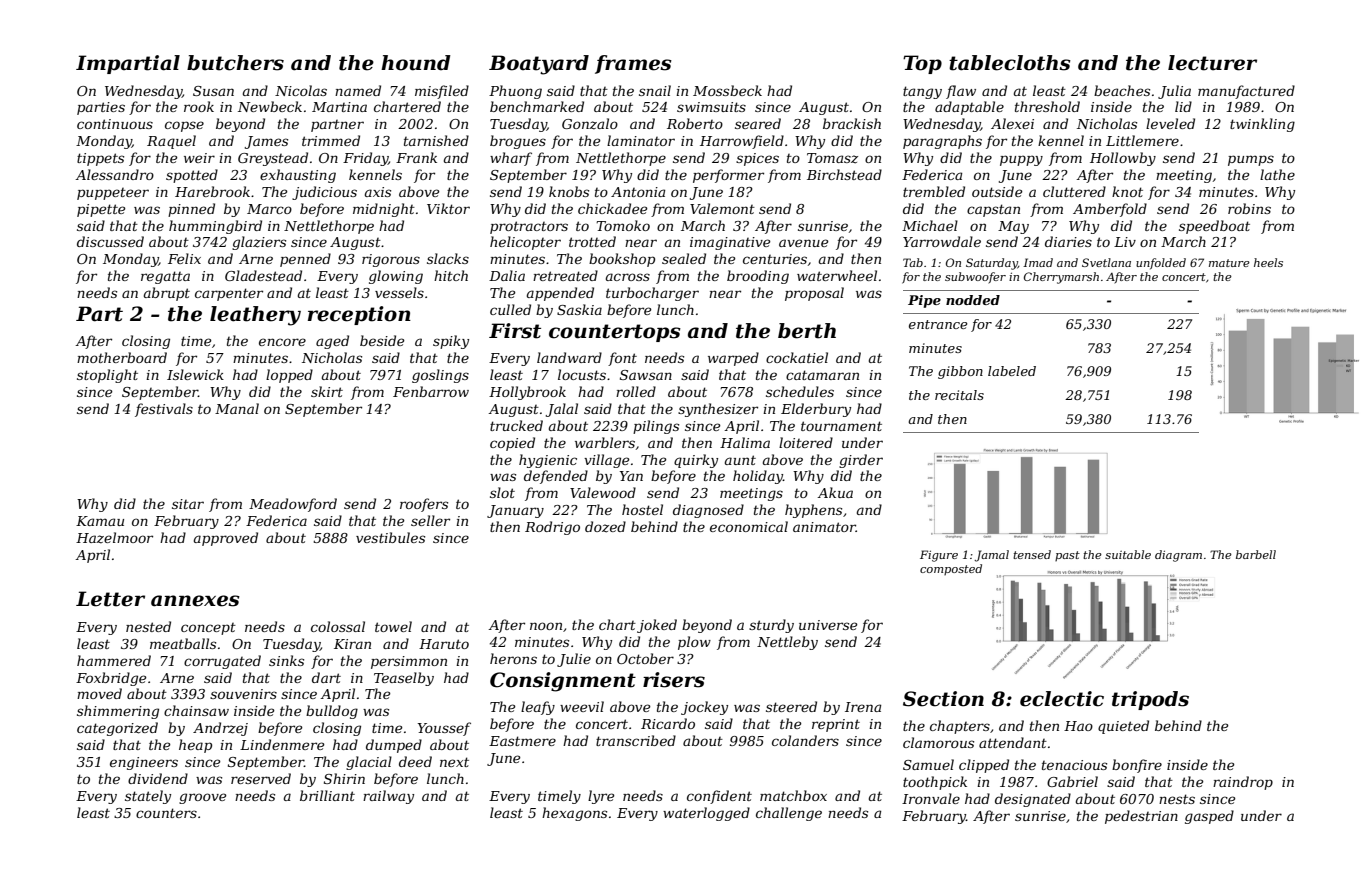  What do you see at coordinates (1125, 242) in the document?
I see `Liv` at bounding box center [1125, 242].
